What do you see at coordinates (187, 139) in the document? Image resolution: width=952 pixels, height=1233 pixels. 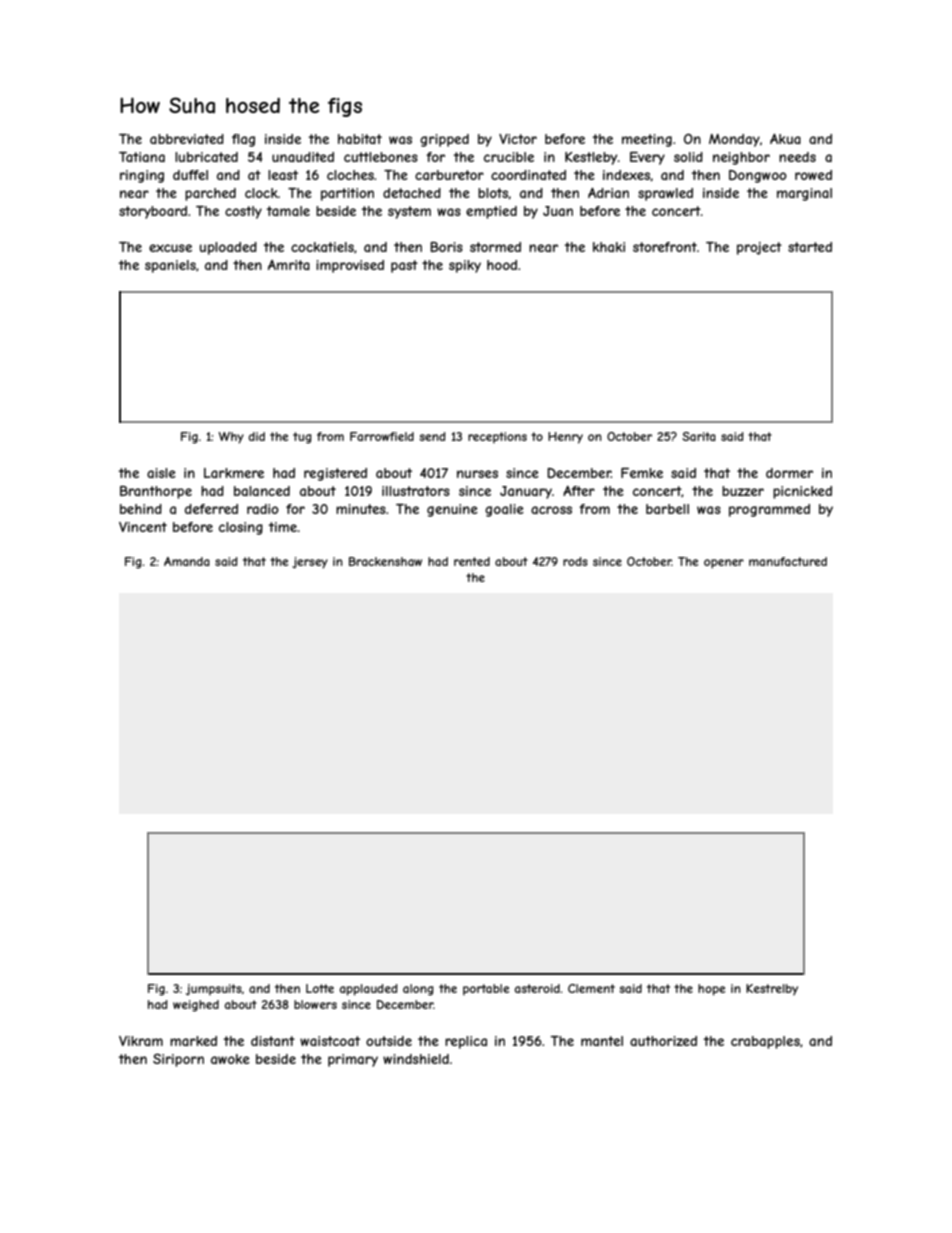 I see `abbreviated` at bounding box center [187, 139].
